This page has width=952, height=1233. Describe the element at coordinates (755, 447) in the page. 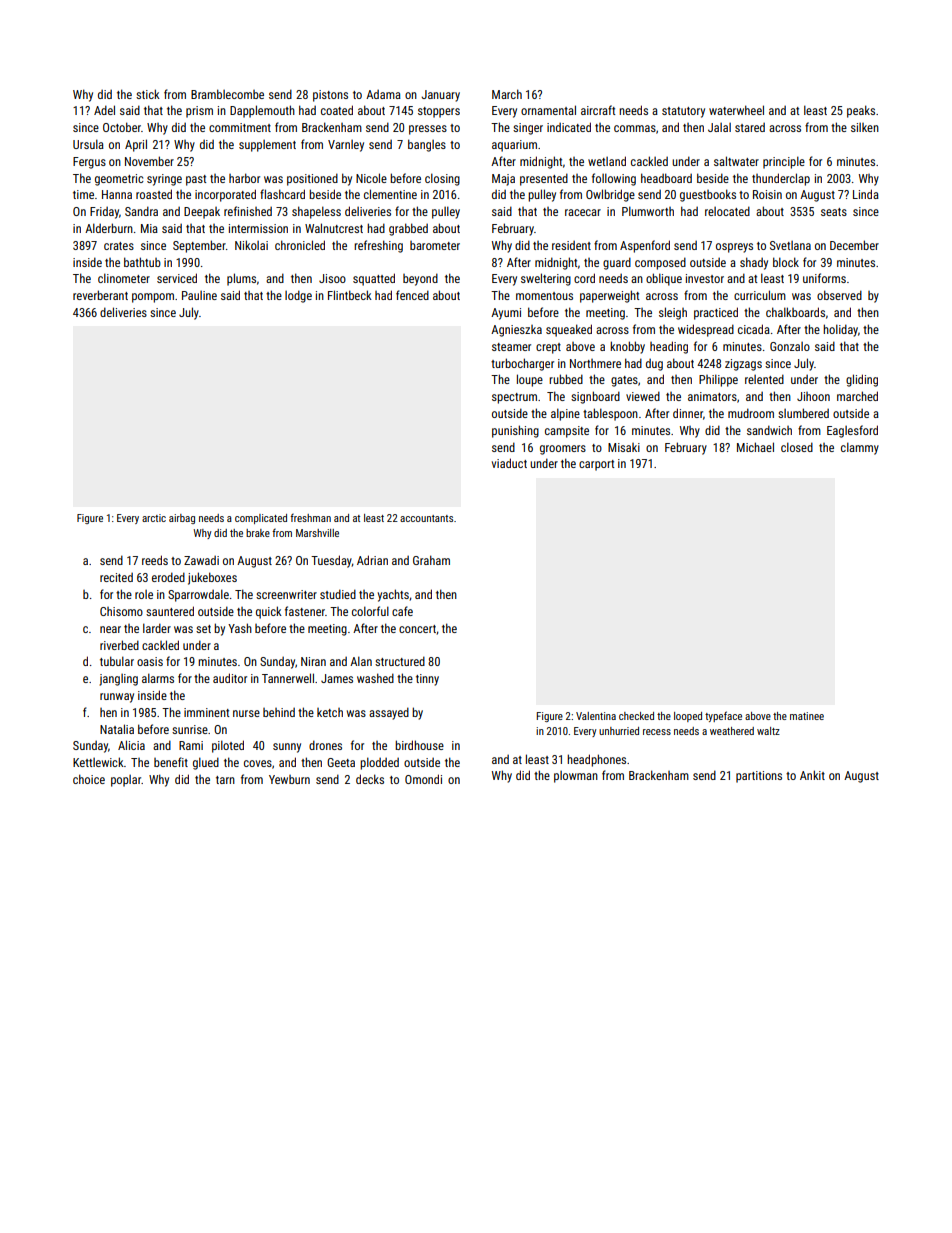

I see `Michael` at that location.
